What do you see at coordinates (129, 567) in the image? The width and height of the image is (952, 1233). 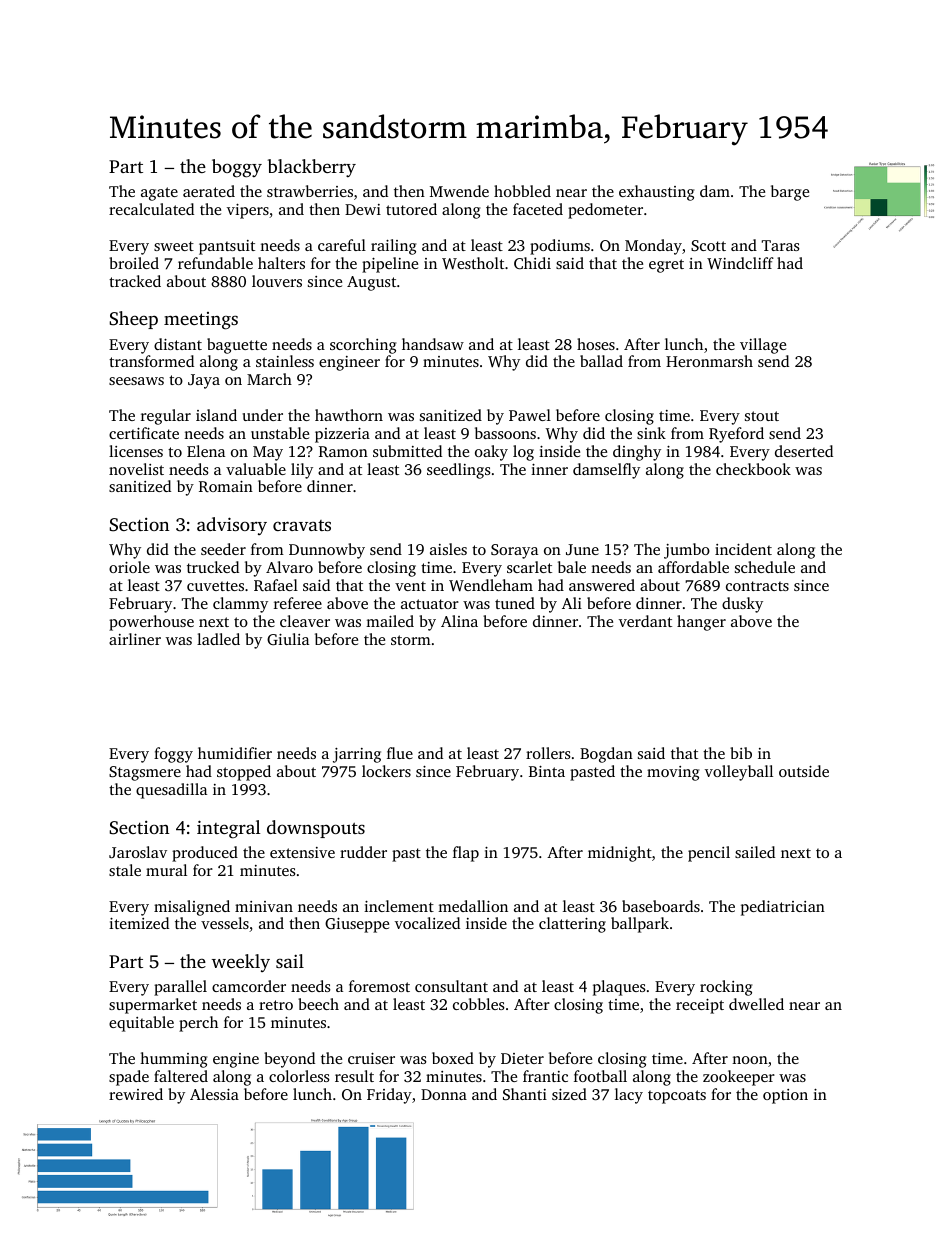 I see `oriole` at bounding box center [129, 567].
